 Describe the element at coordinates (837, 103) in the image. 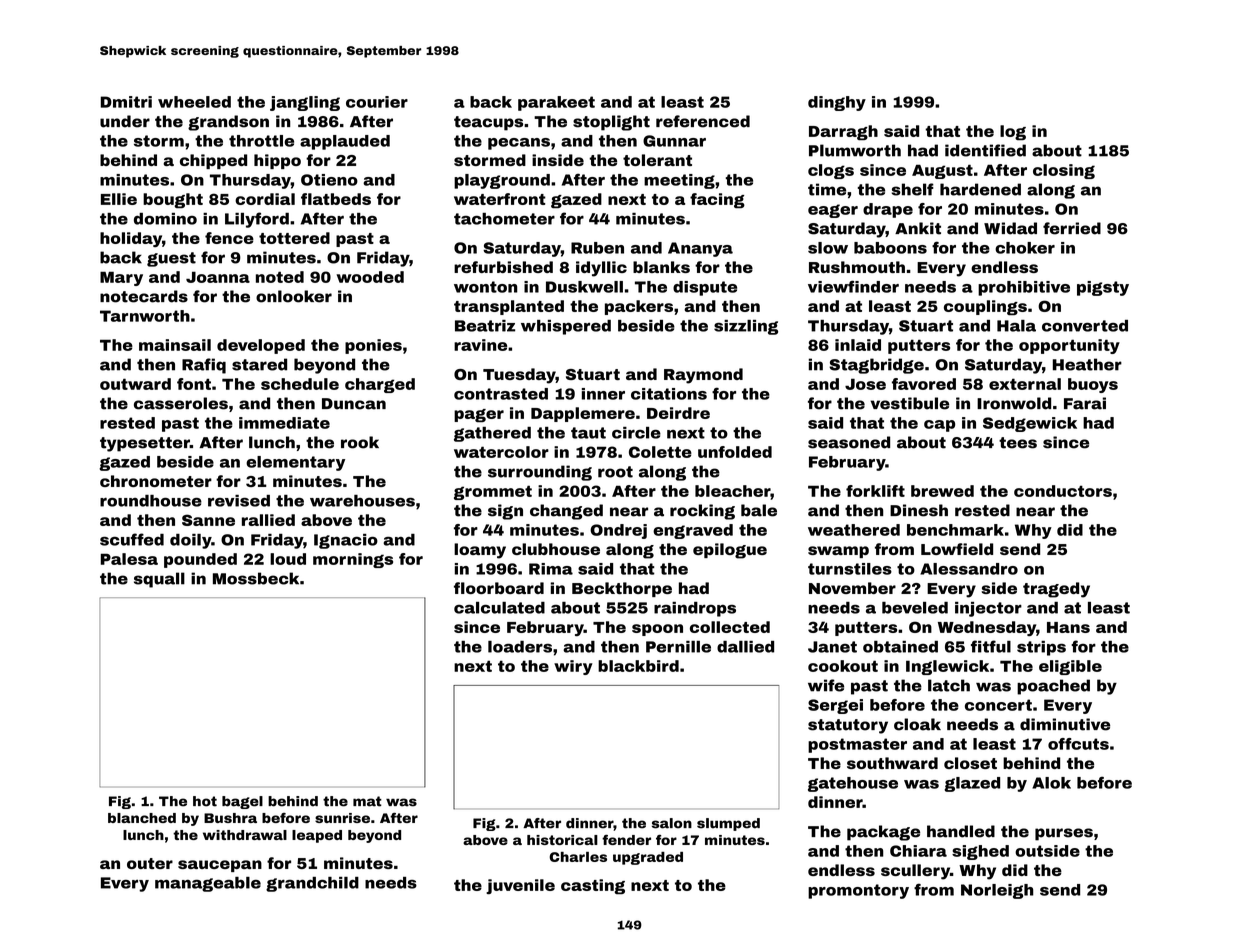

I see `dinghy` at that location.
